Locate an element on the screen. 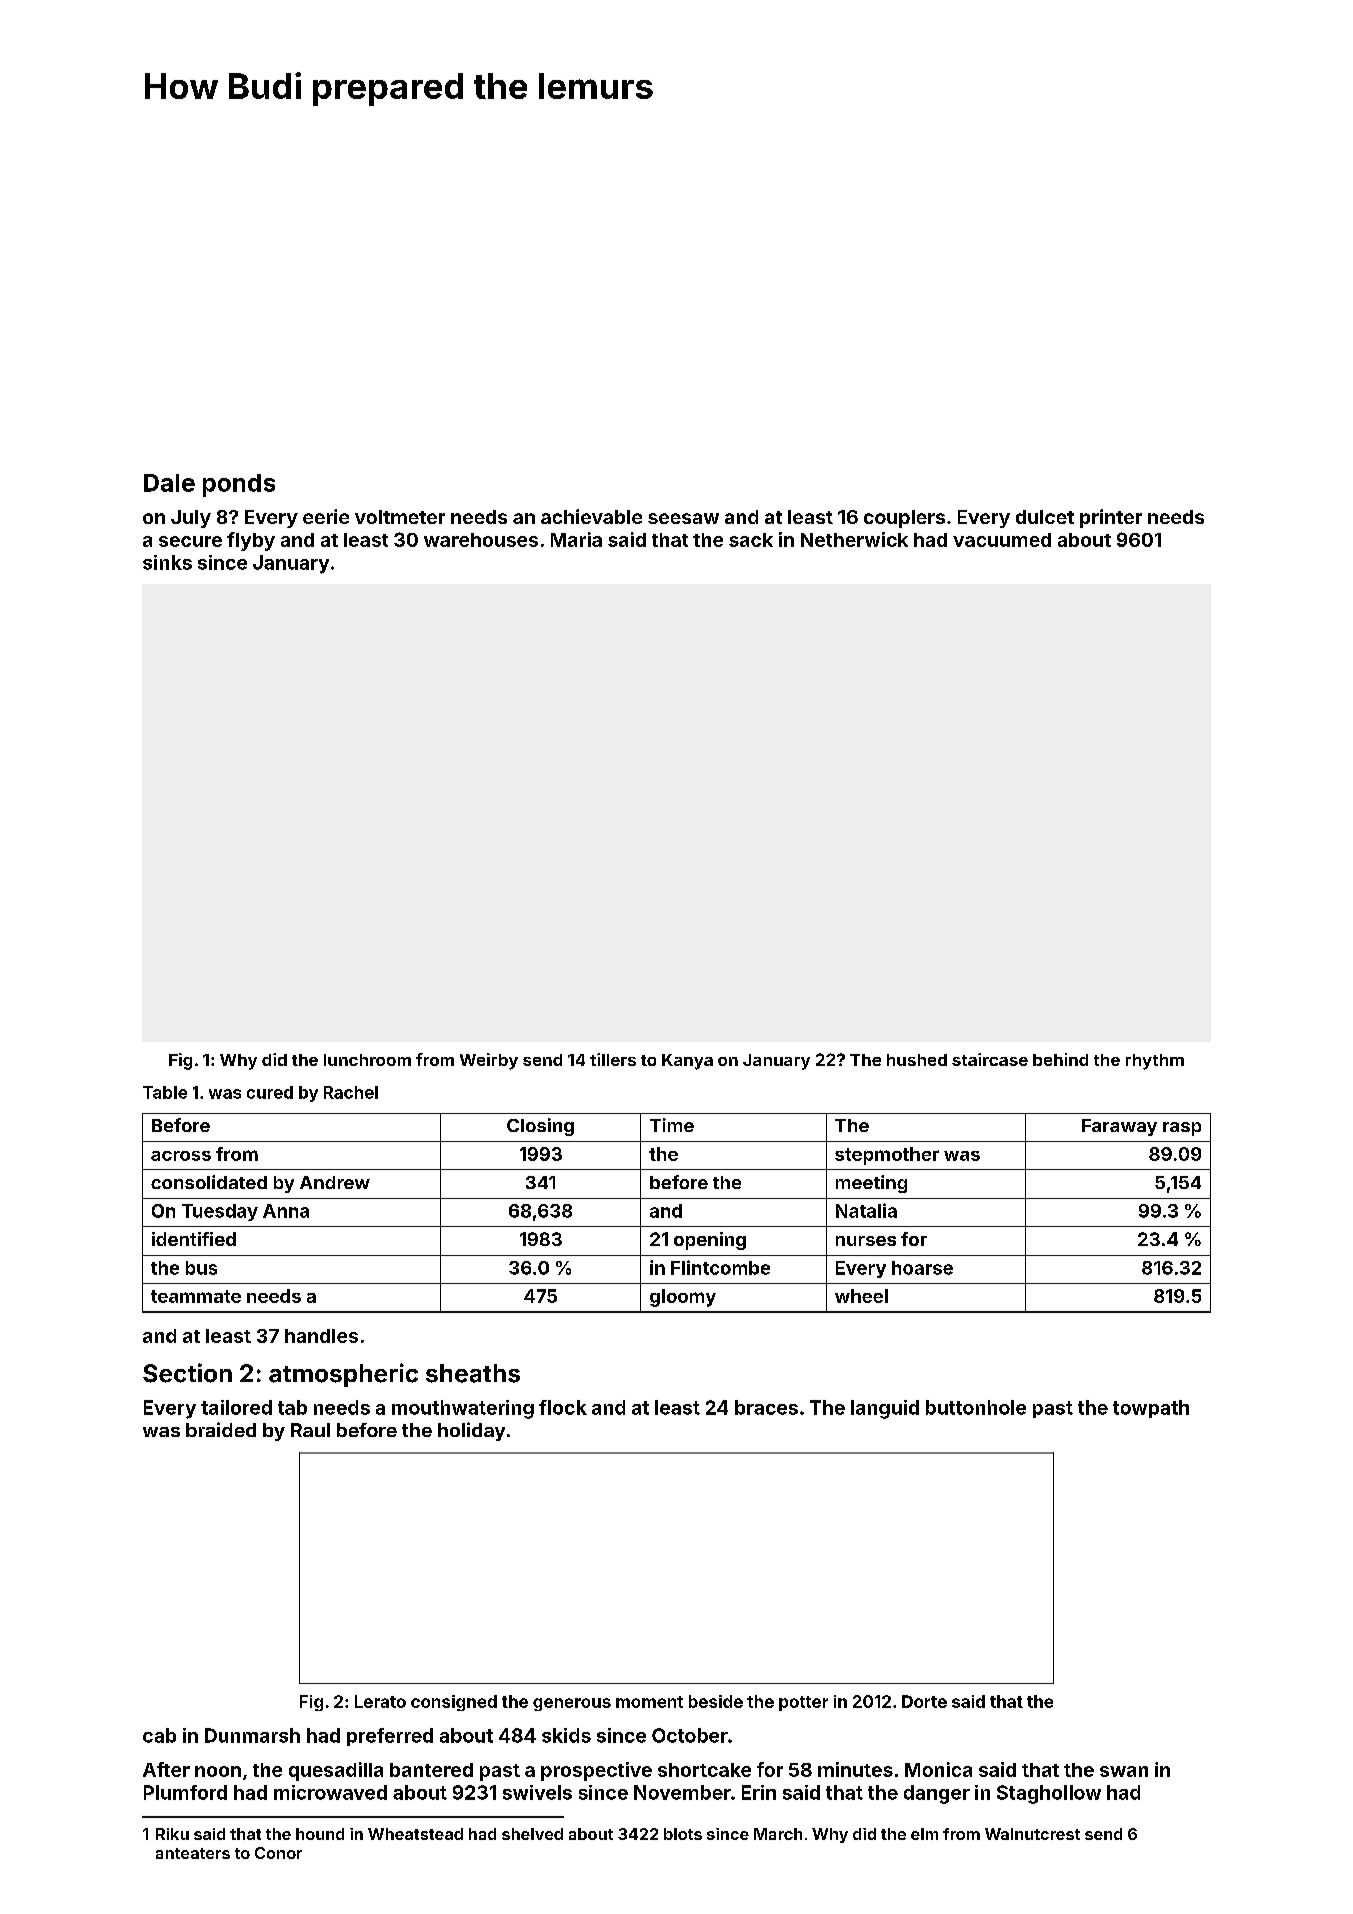  noon is located at coordinates (218, 1771).
